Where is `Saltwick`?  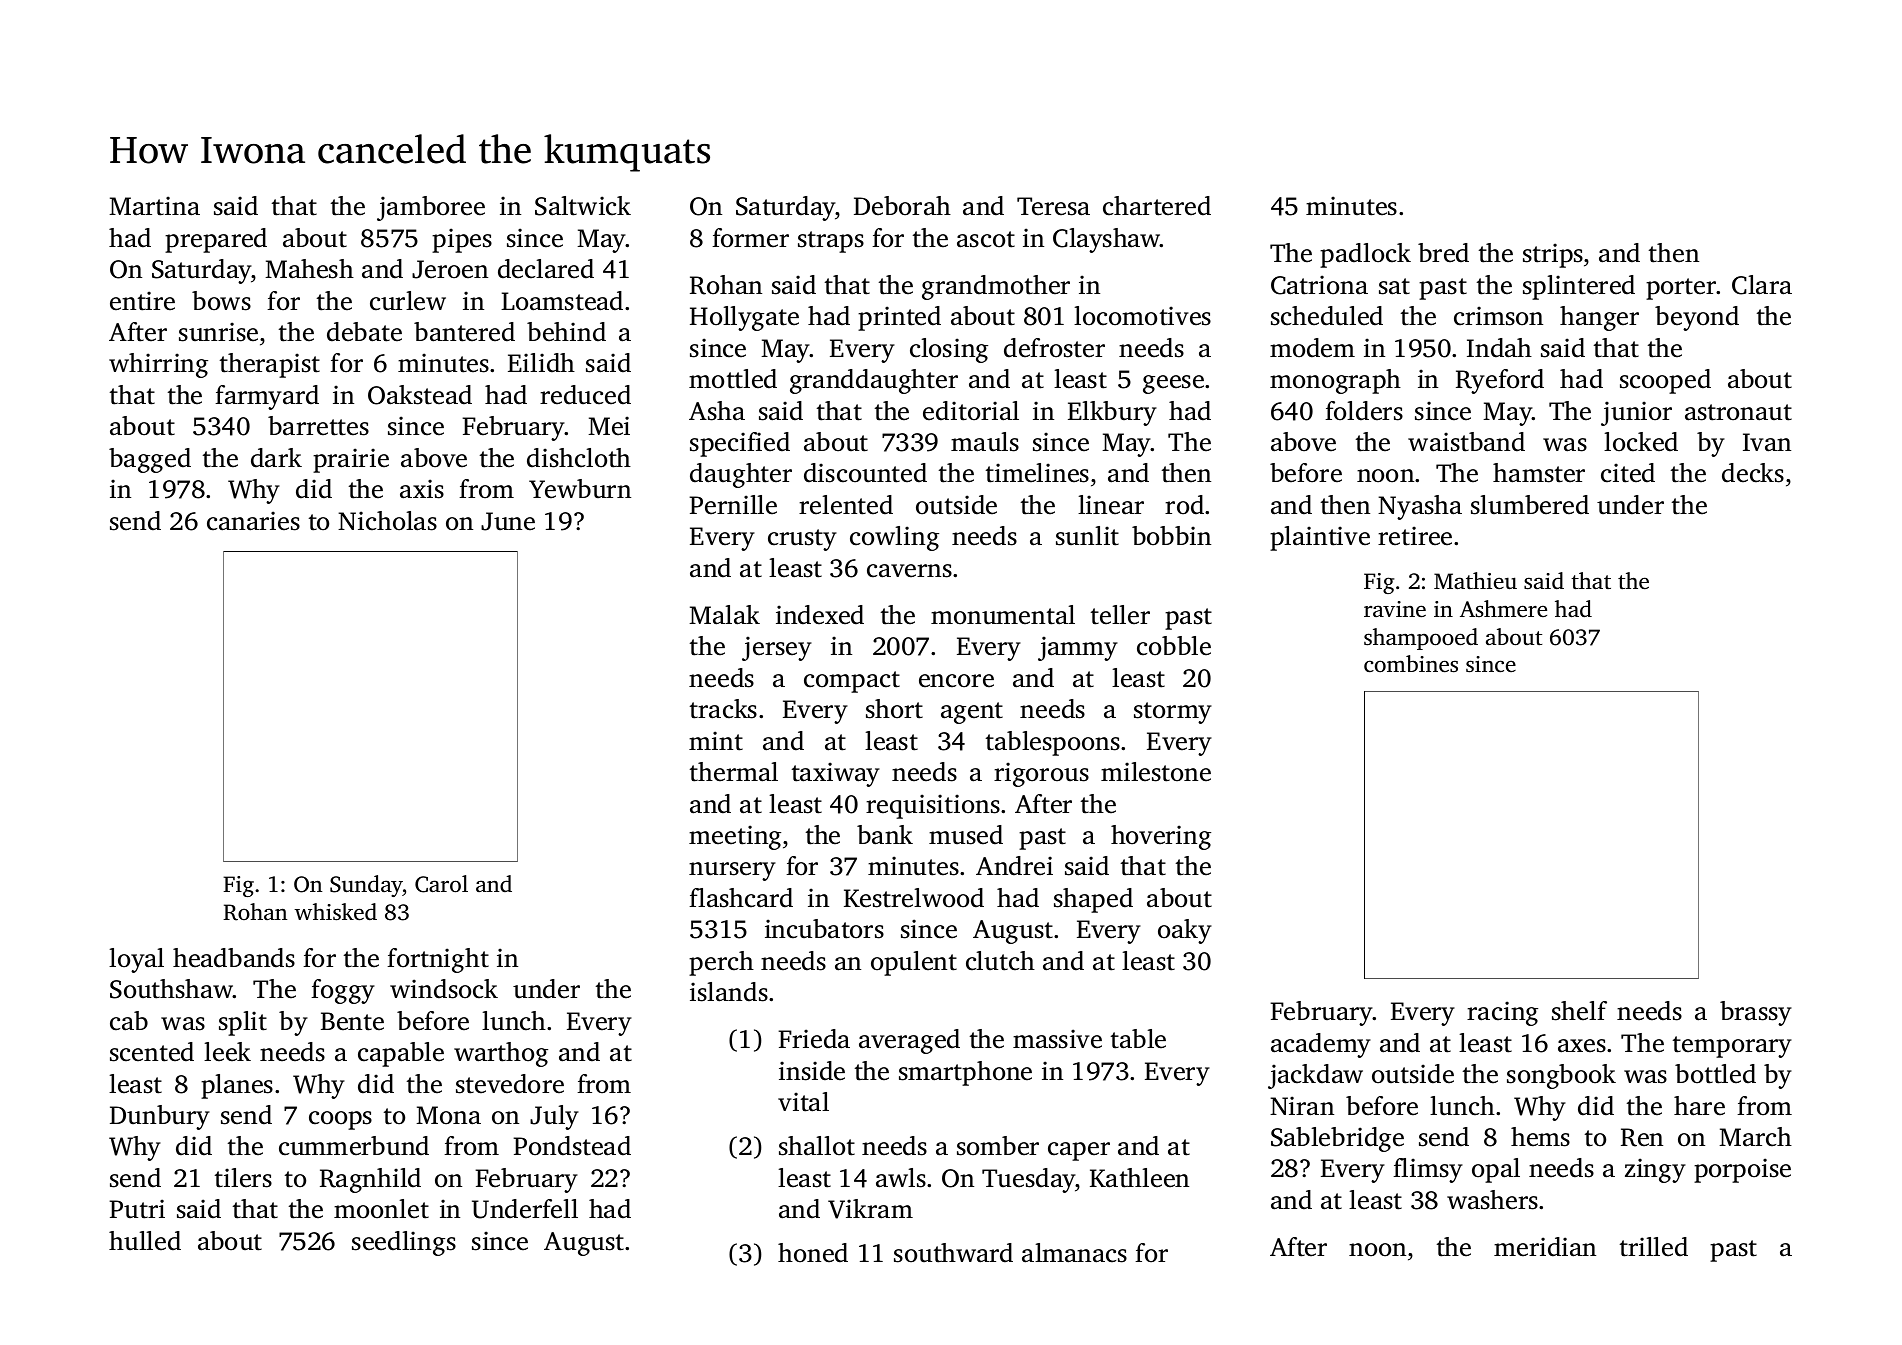
Saltwick is located at coordinates (583, 206).
